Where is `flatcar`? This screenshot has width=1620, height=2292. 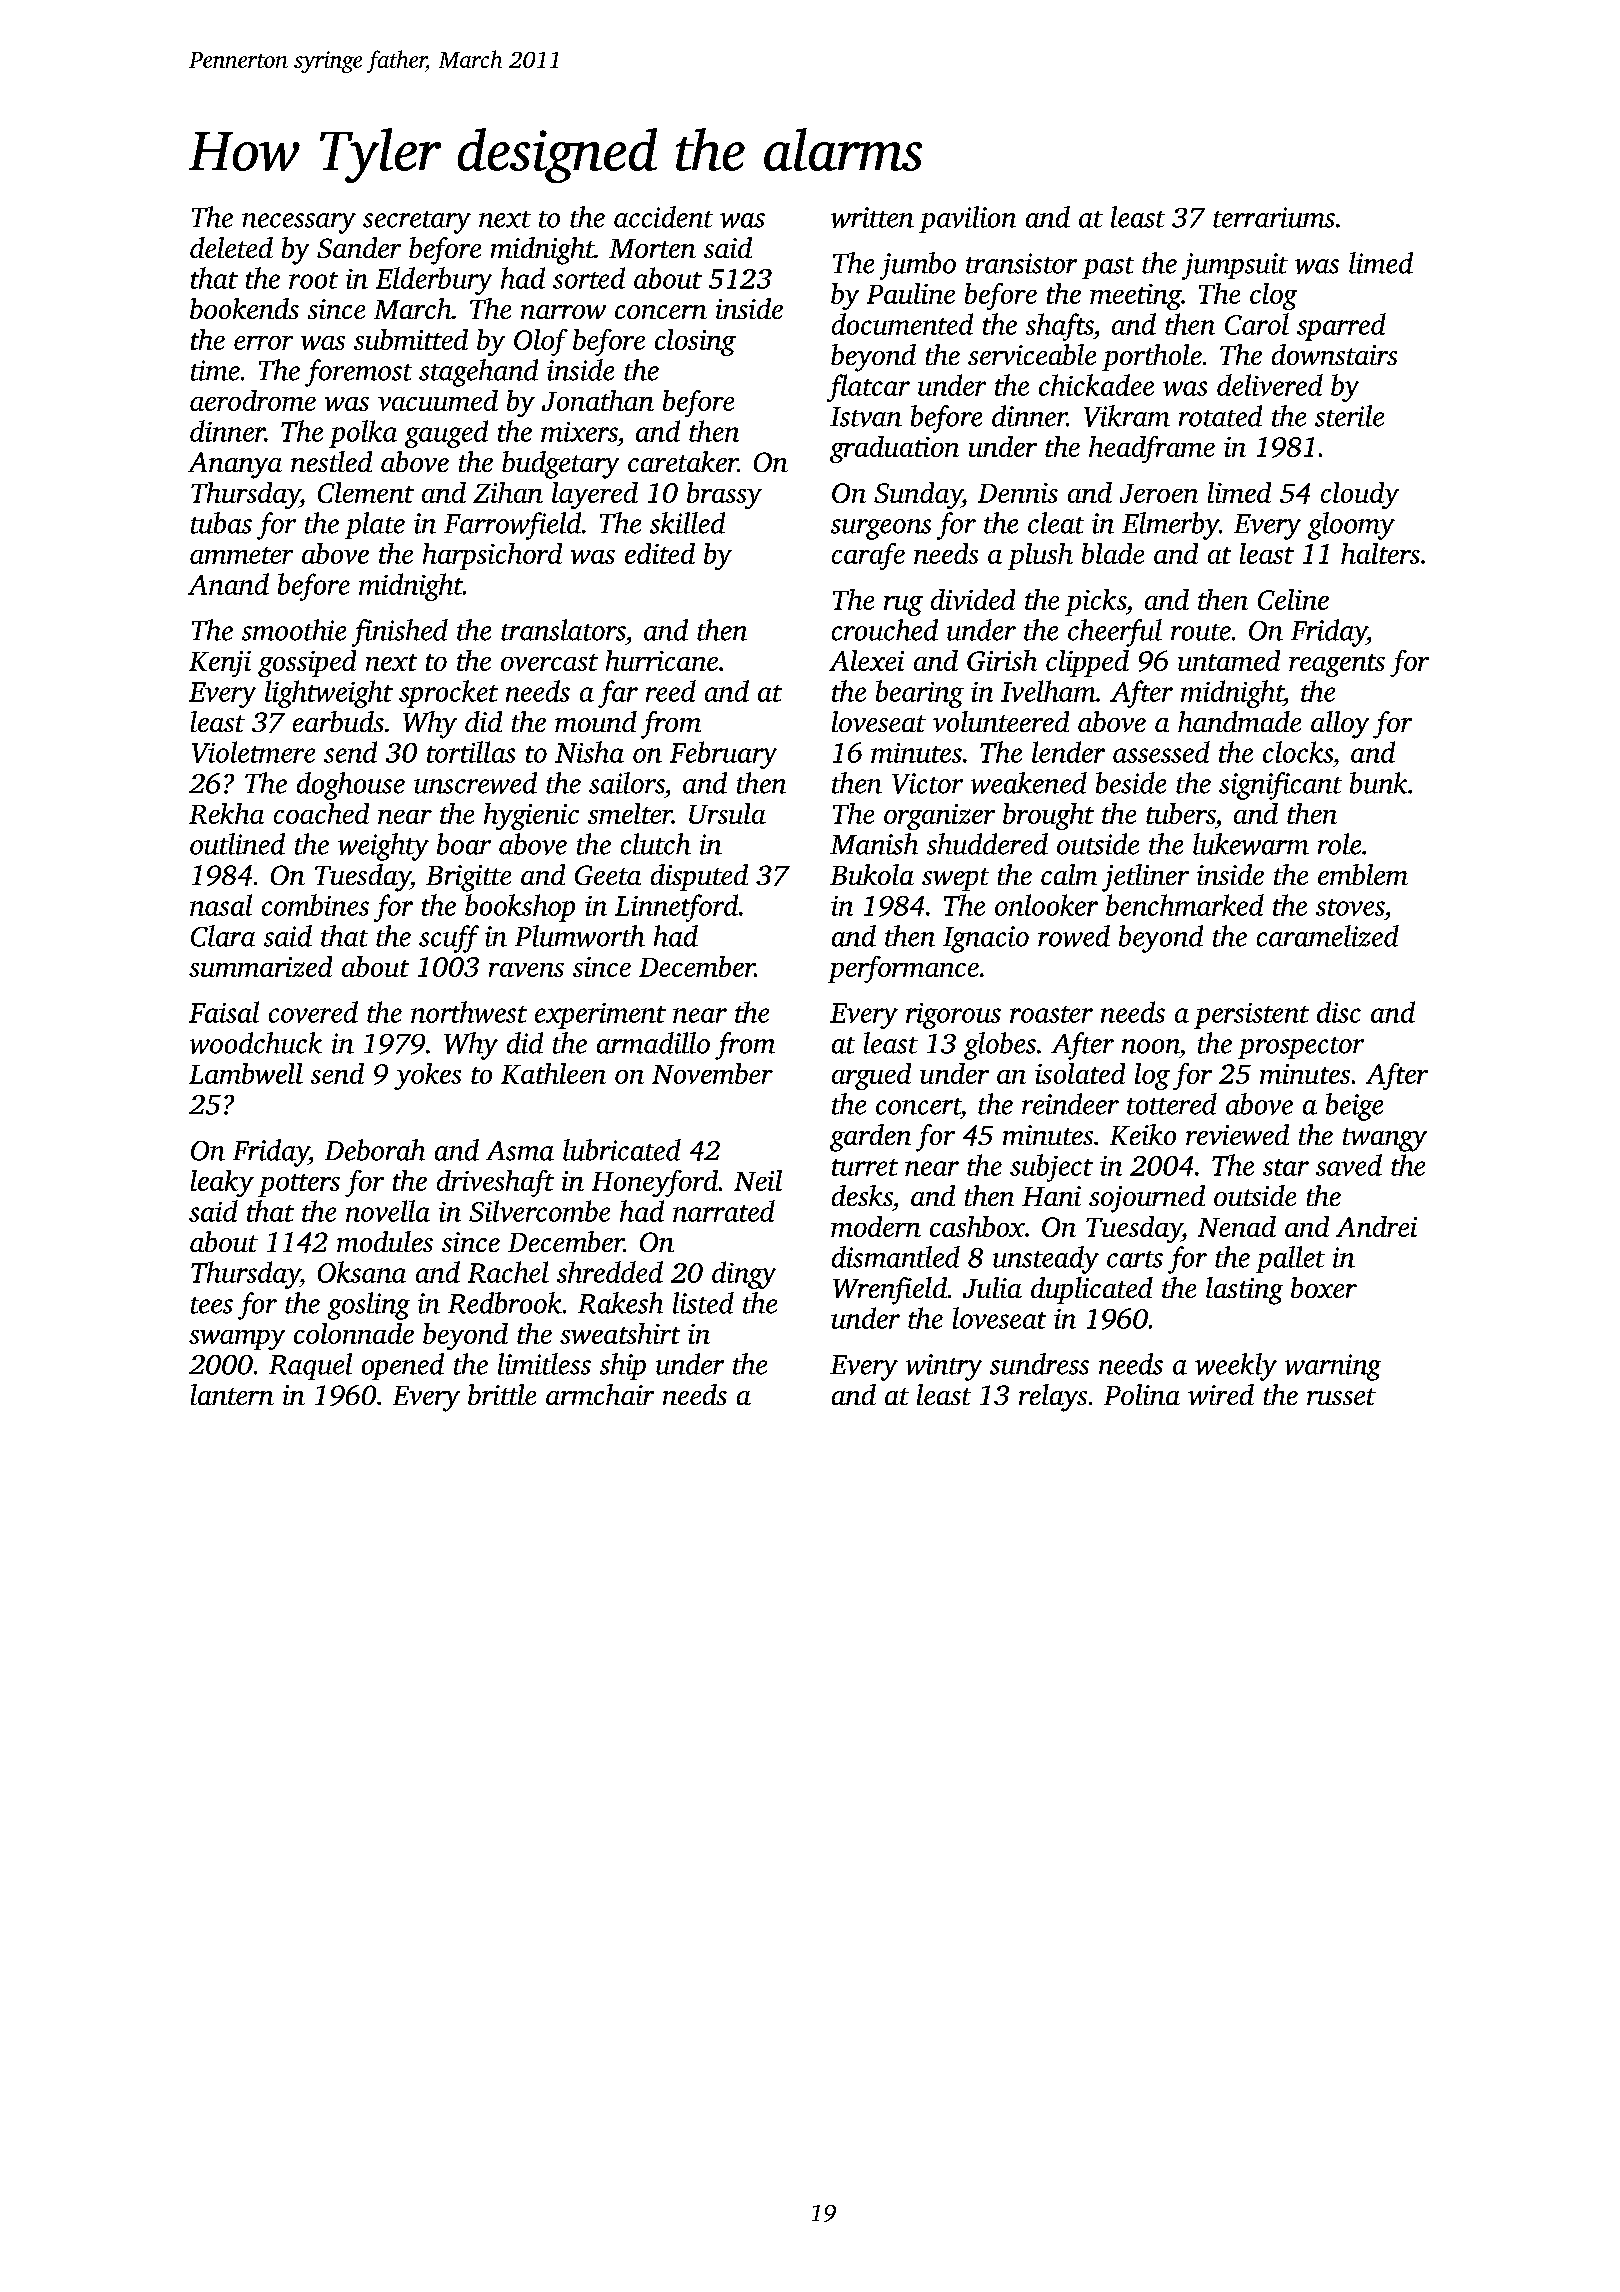
flatcar is located at coordinates (868, 388).
